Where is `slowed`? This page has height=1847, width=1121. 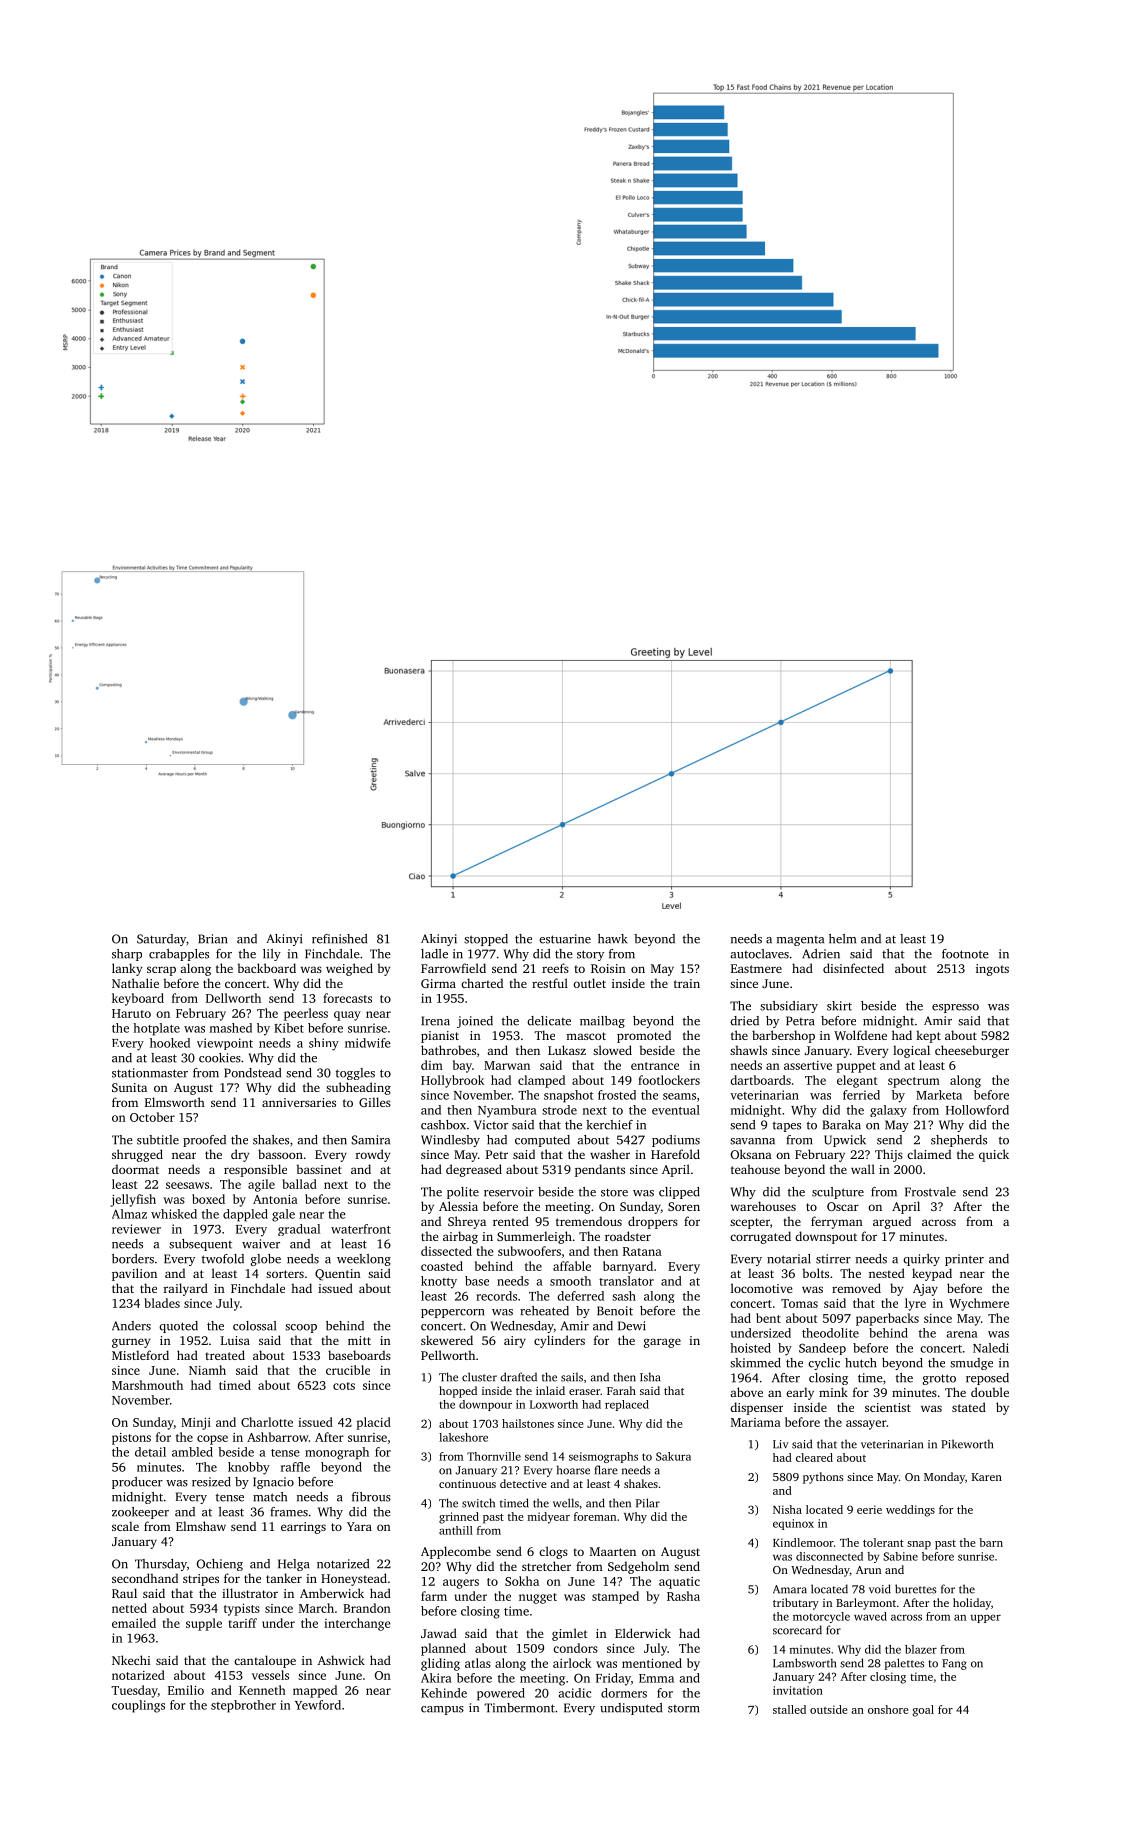
slowed is located at coordinates (612, 1050).
